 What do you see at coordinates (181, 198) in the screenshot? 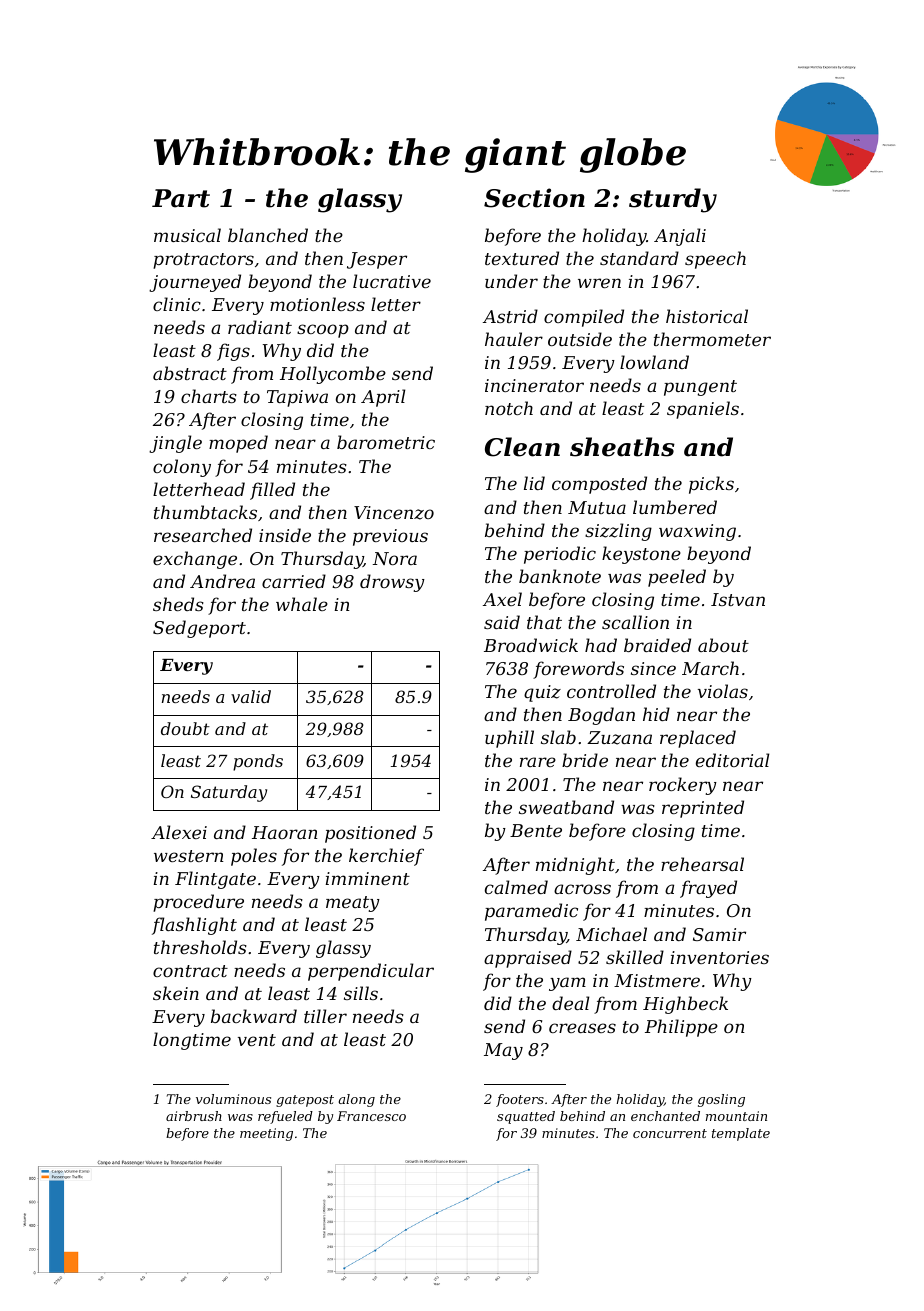
I see `Part` at bounding box center [181, 198].
